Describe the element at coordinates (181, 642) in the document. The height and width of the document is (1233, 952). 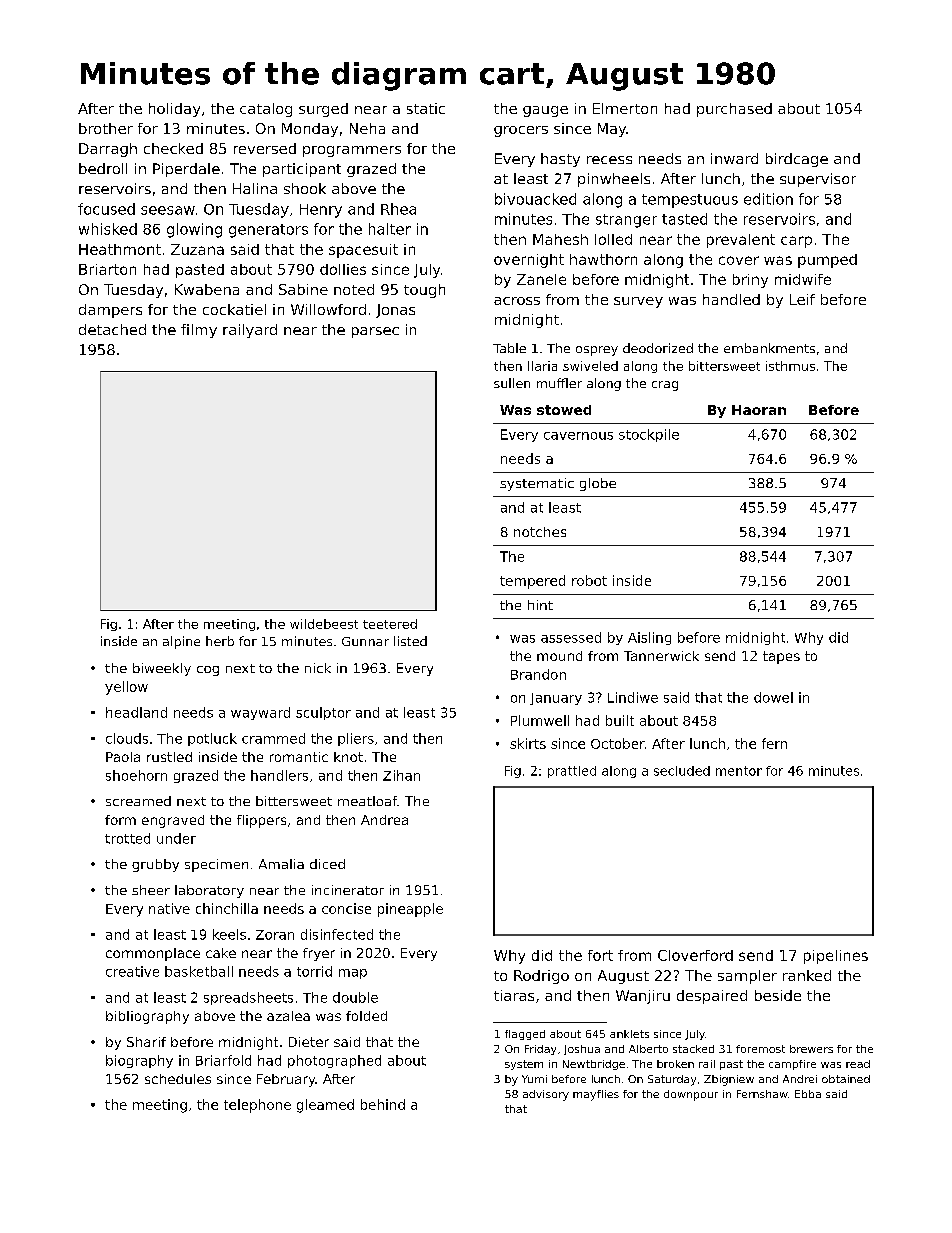
I see `alpine` at that location.
